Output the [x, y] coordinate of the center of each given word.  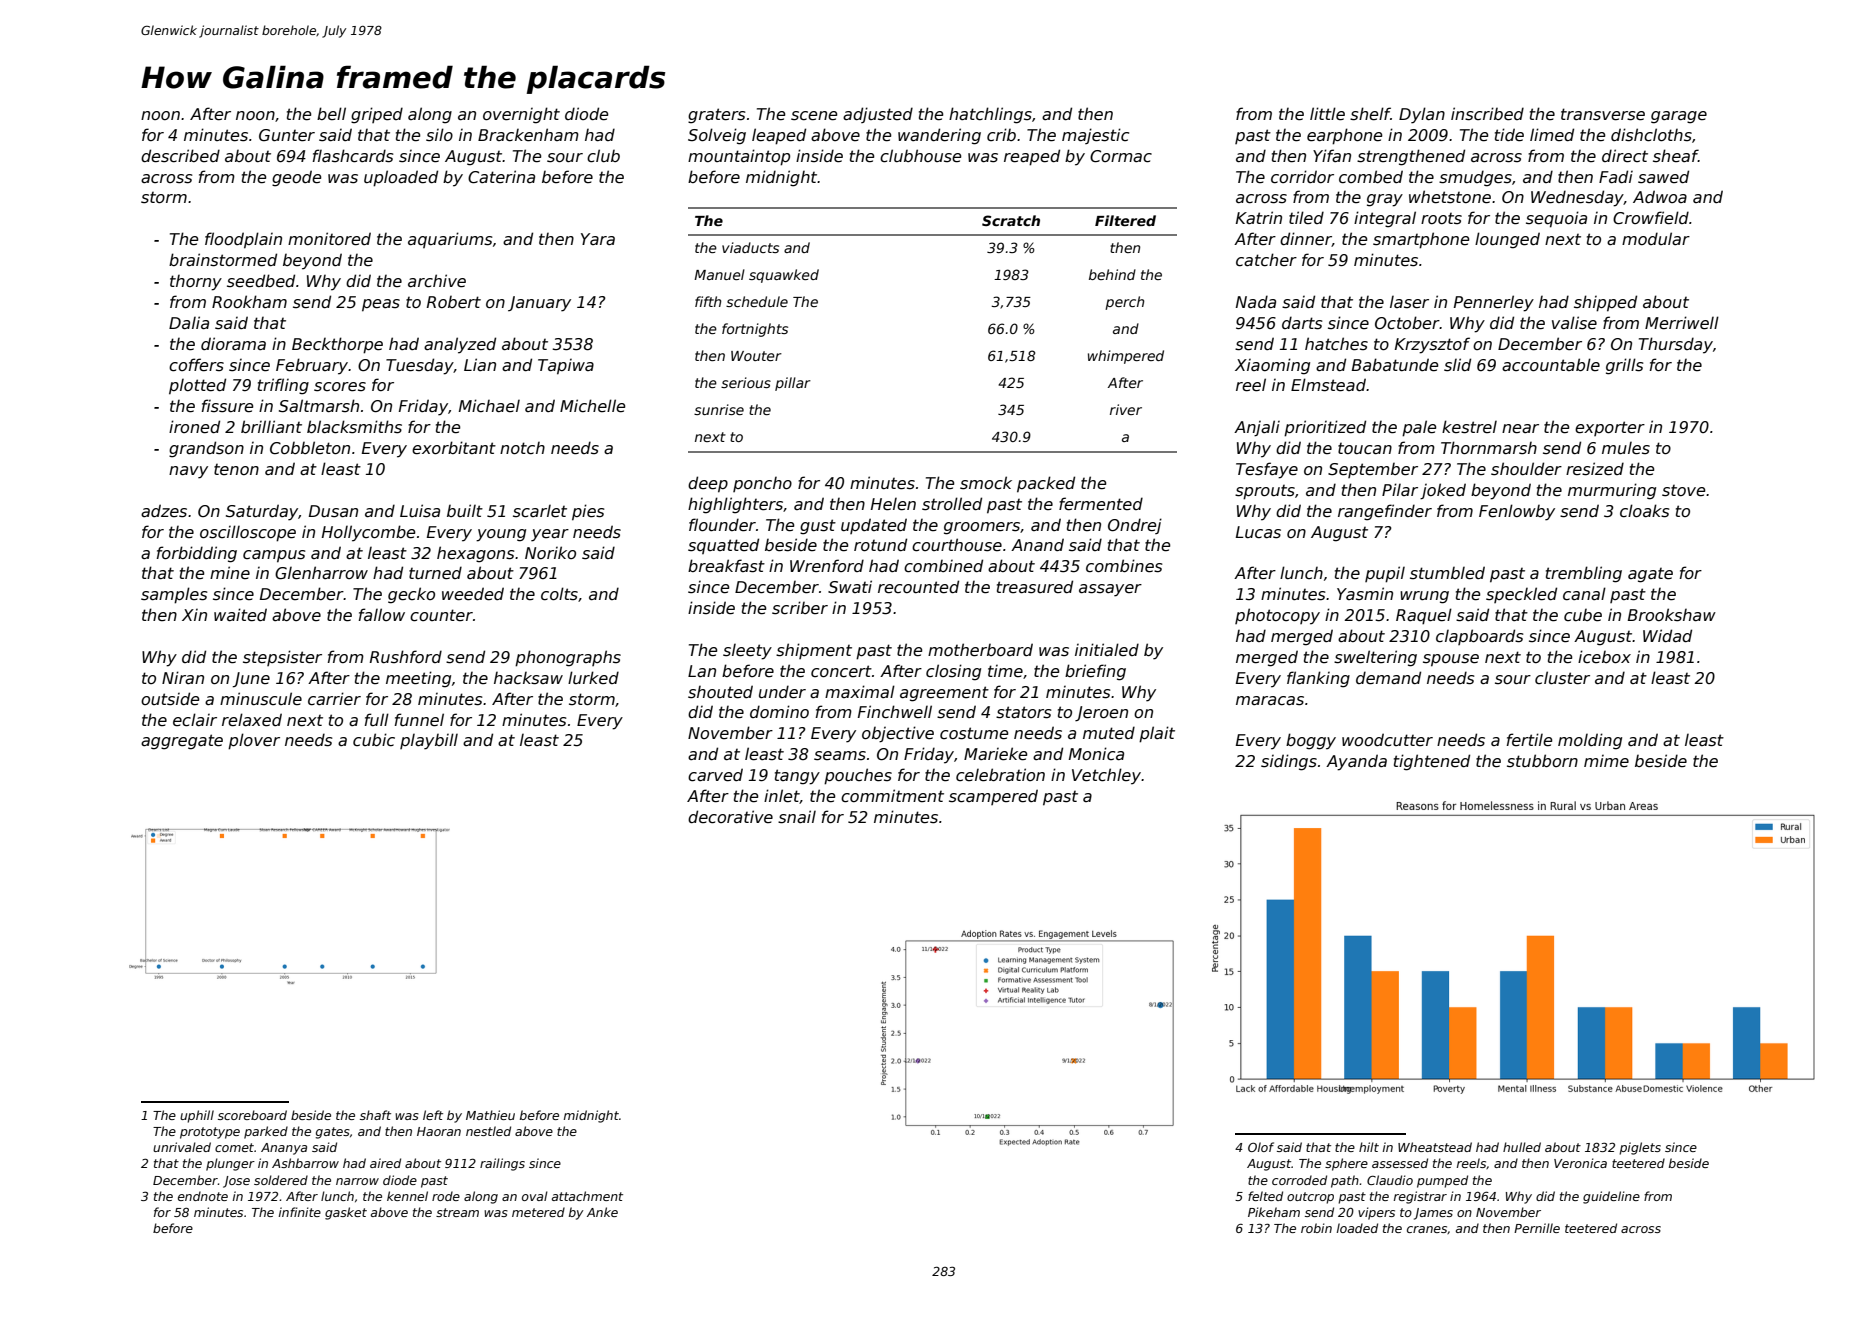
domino [779, 711]
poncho [762, 484]
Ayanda [1356, 762]
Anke [602, 1212]
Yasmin [1365, 593]
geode [297, 178]
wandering [939, 136]
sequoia [1556, 219]
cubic [374, 740]
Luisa [420, 511]
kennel [407, 1196]
